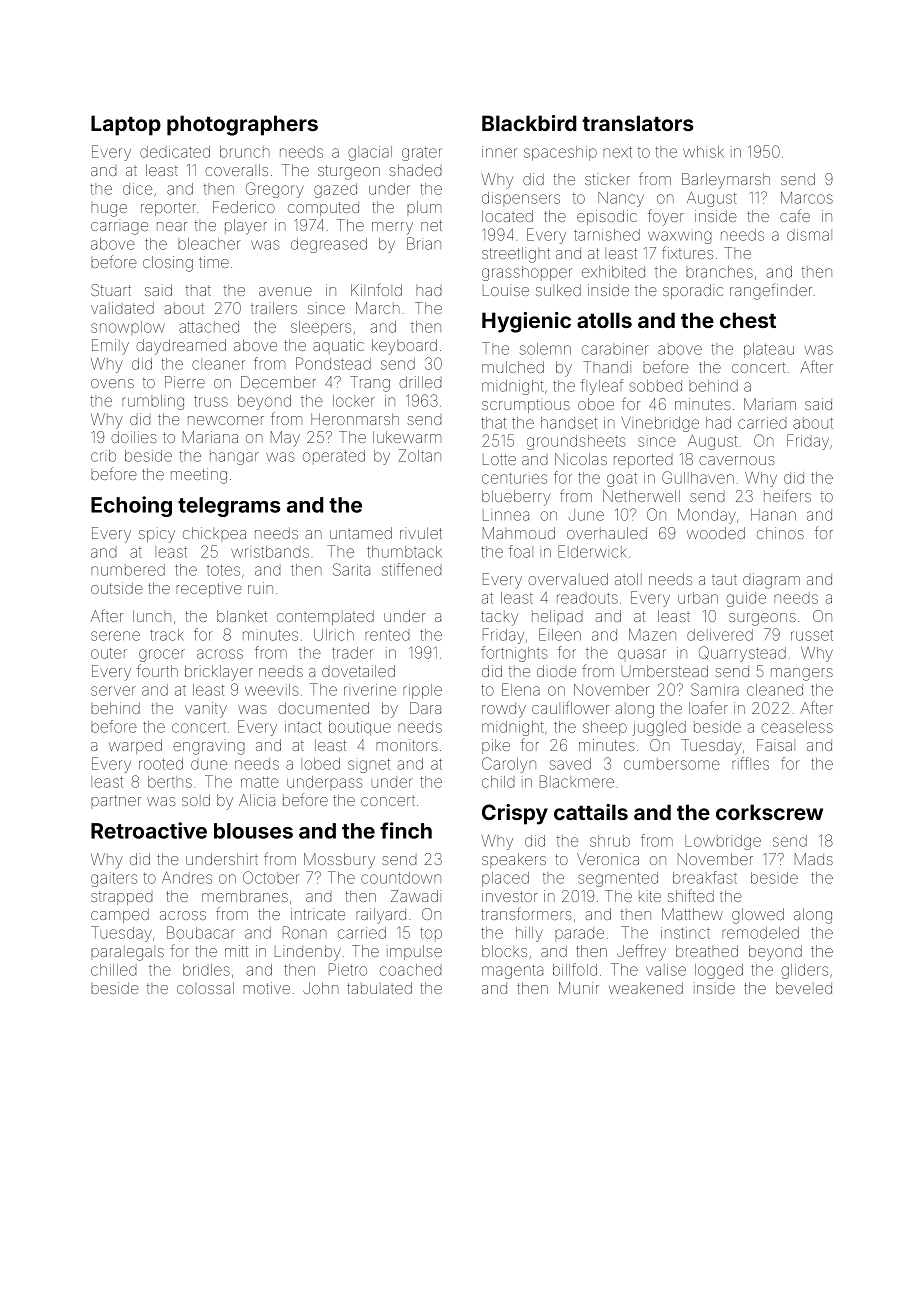 This page has height=1308, width=924. Describe the element at coordinates (509, 765) in the page. I see `Carolyn` at that location.
